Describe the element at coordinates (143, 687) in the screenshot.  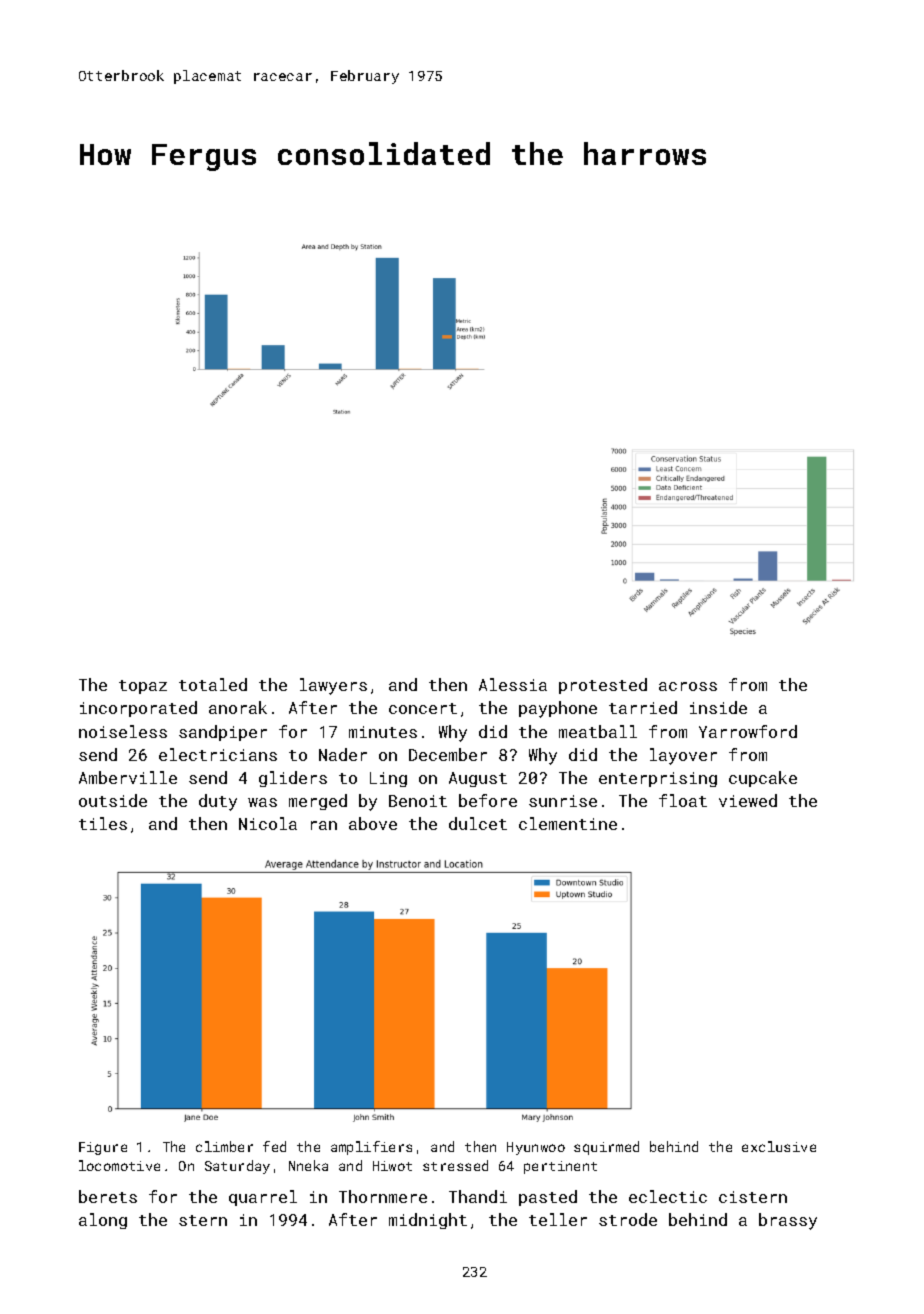
I see `topaz` at that location.
